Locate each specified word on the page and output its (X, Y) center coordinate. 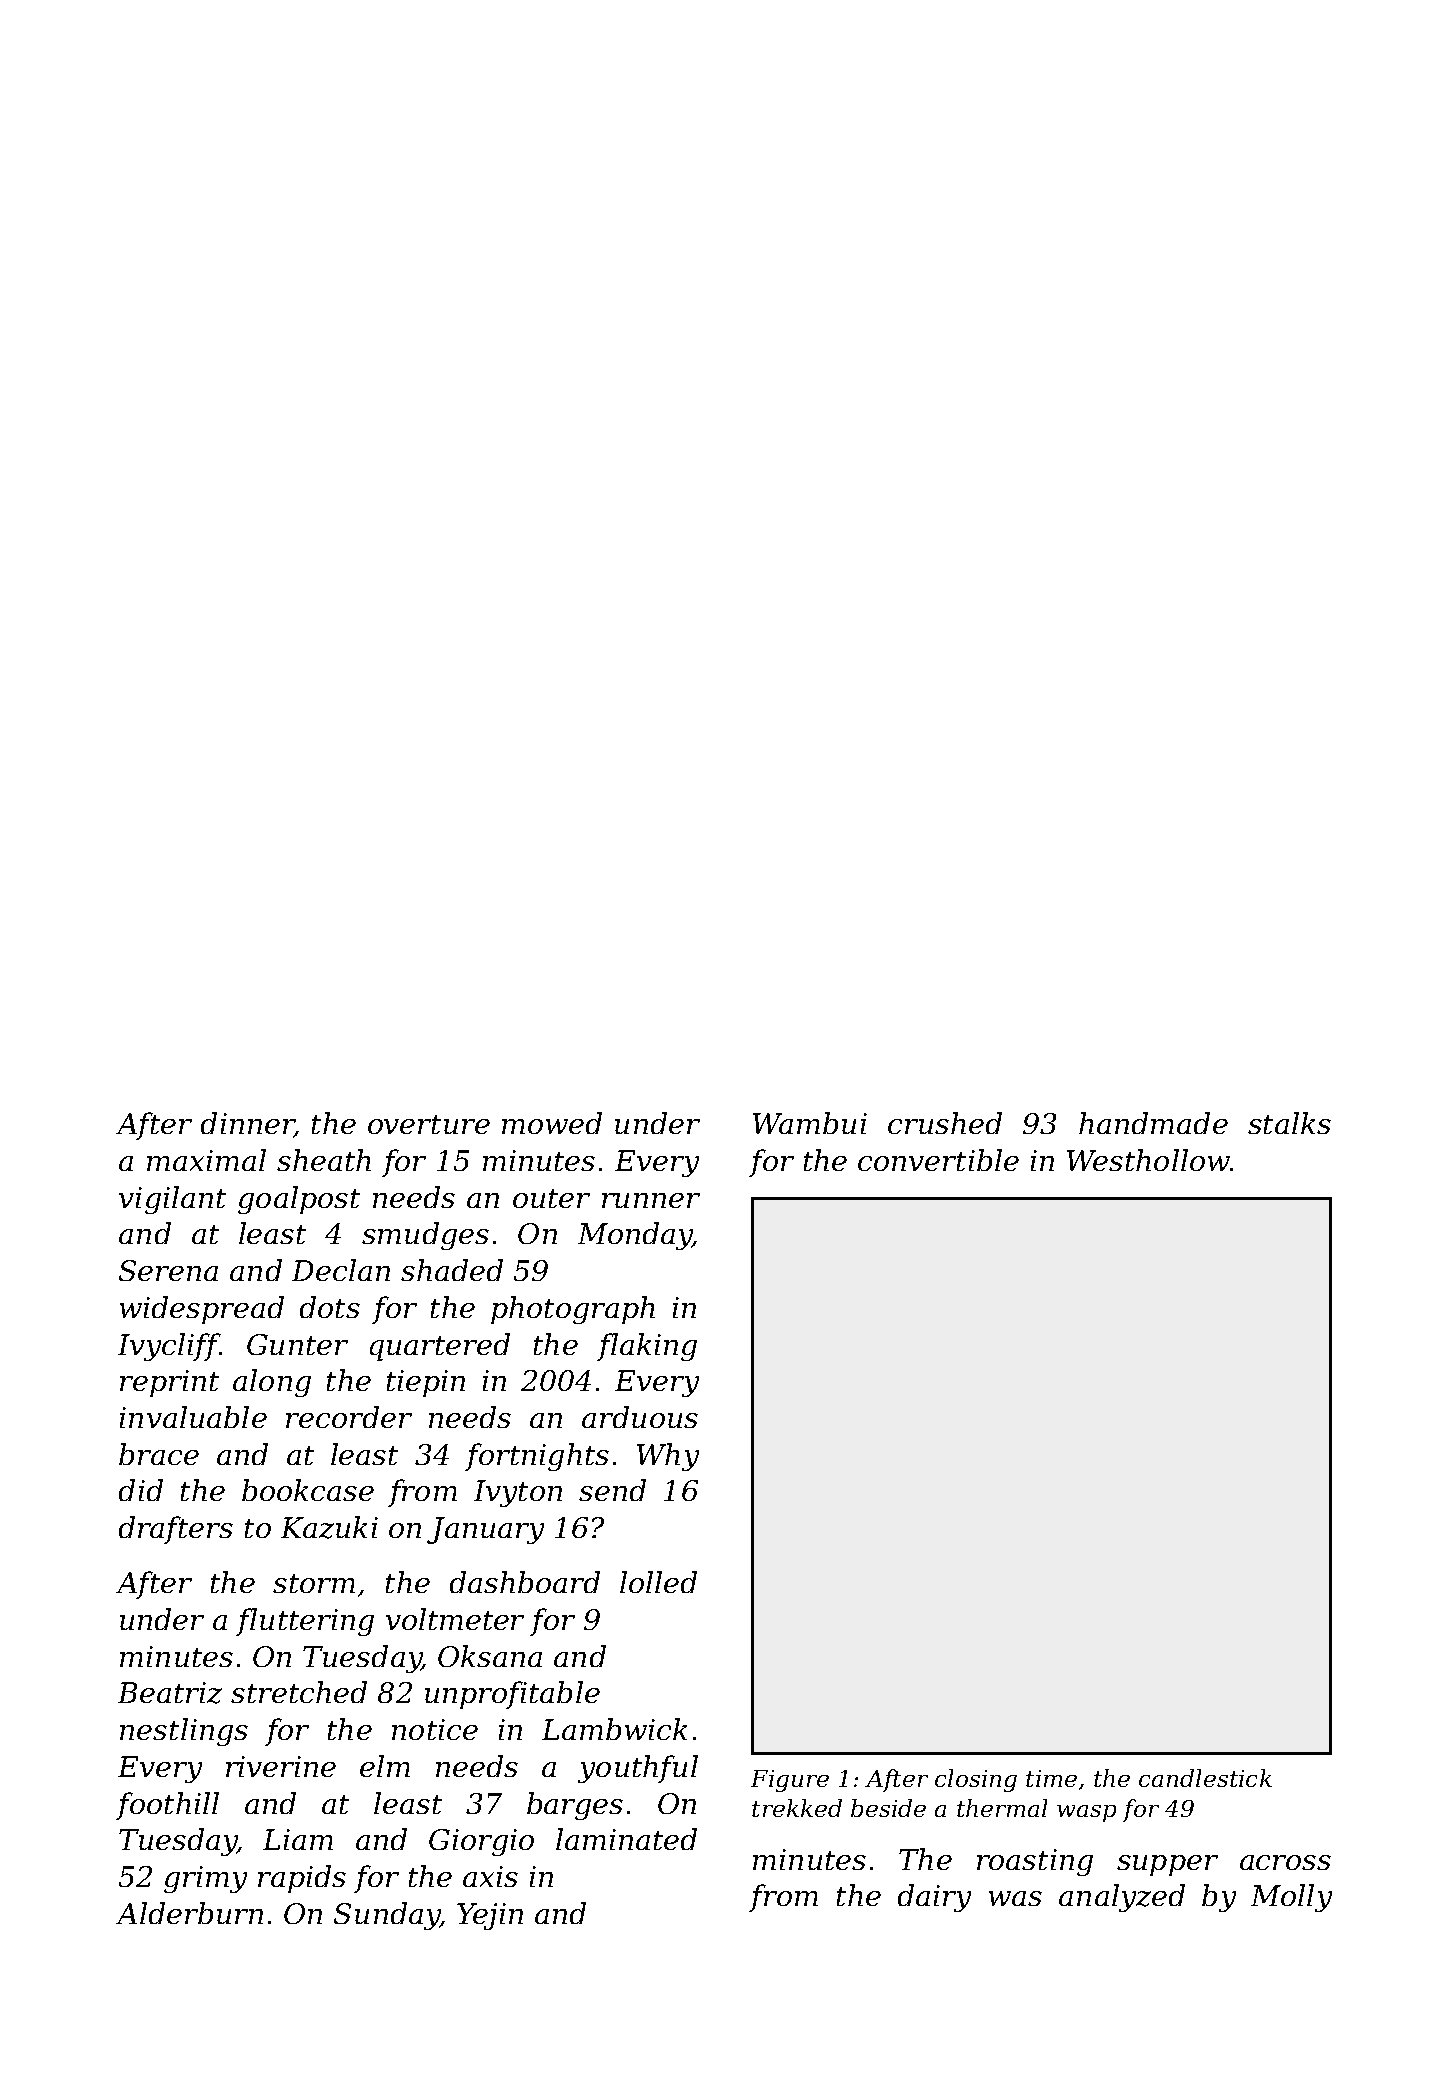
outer (551, 1198)
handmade (1153, 1123)
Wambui (810, 1123)
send (612, 1490)
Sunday (387, 1916)
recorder (349, 1417)
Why (668, 1457)
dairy (934, 1898)
